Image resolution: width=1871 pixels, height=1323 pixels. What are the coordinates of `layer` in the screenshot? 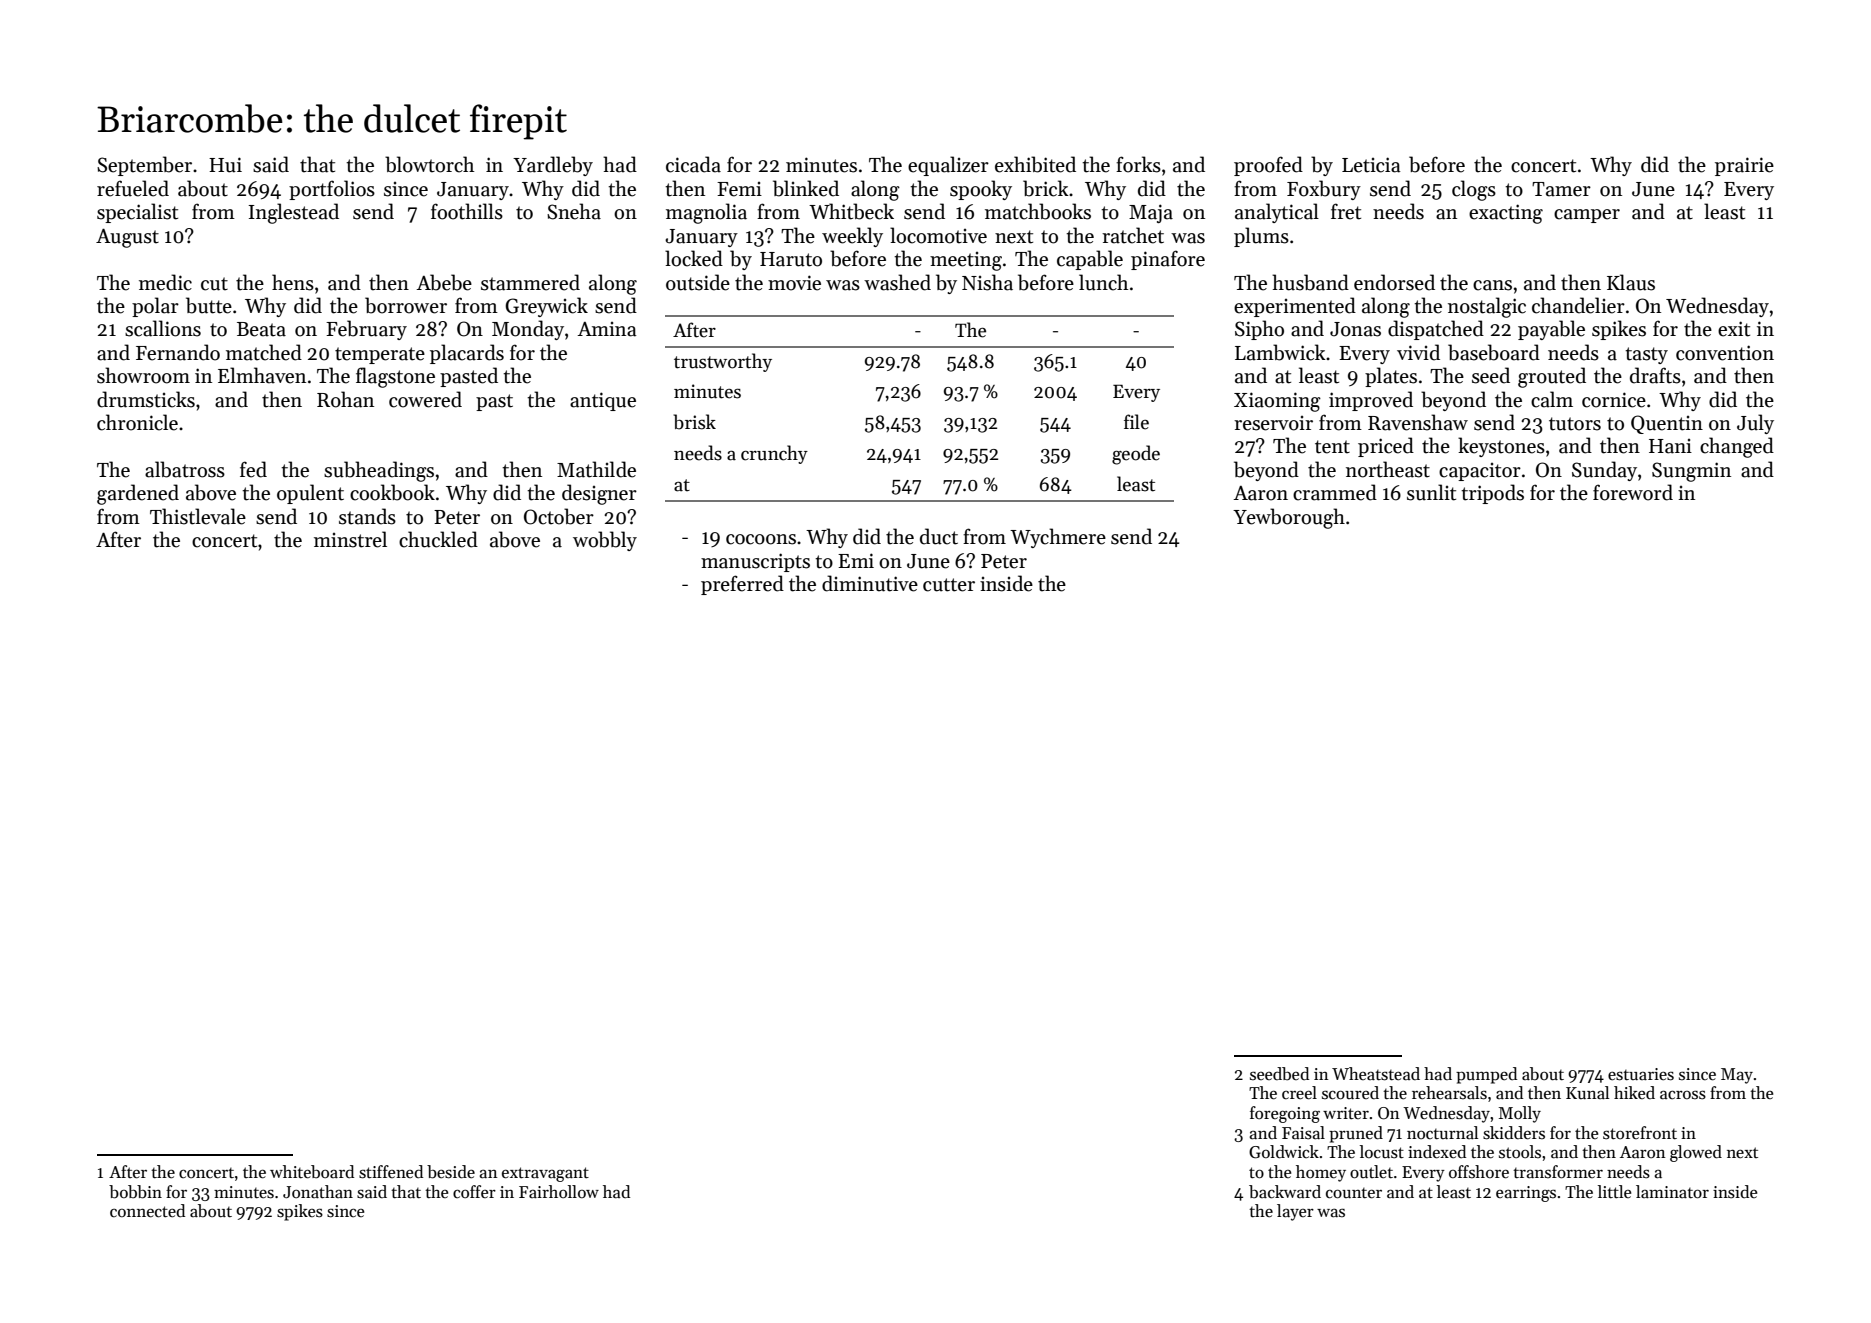 It's located at (1295, 1212).
